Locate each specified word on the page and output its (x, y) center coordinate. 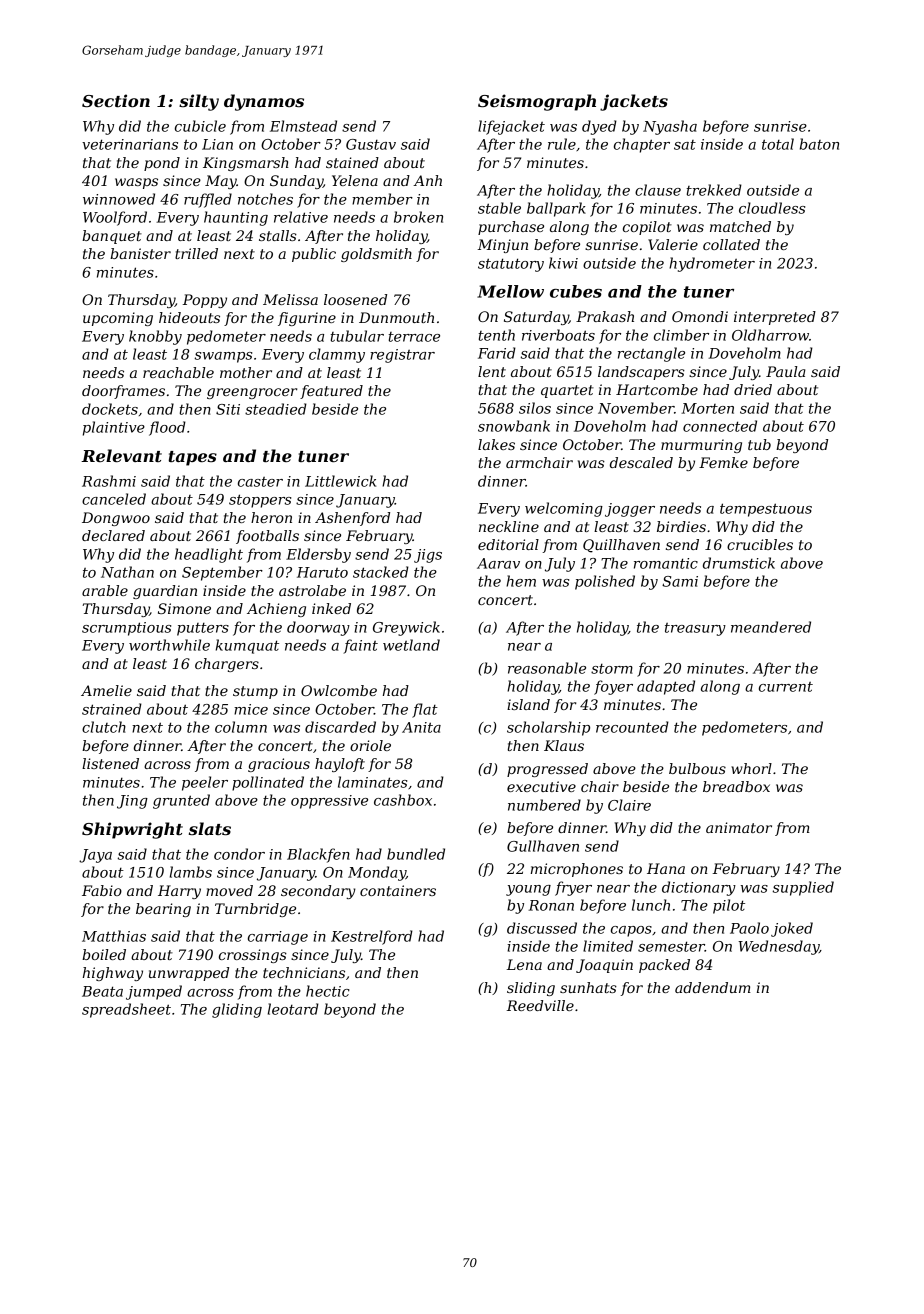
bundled (416, 854)
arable (105, 590)
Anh (427, 180)
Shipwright (132, 830)
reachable (178, 372)
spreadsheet (126, 1010)
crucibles (760, 544)
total (778, 144)
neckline (509, 526)
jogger (630, 510)
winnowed (119, 199)
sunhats (588, 987)
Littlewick (340, 481)
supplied (803, 888)
